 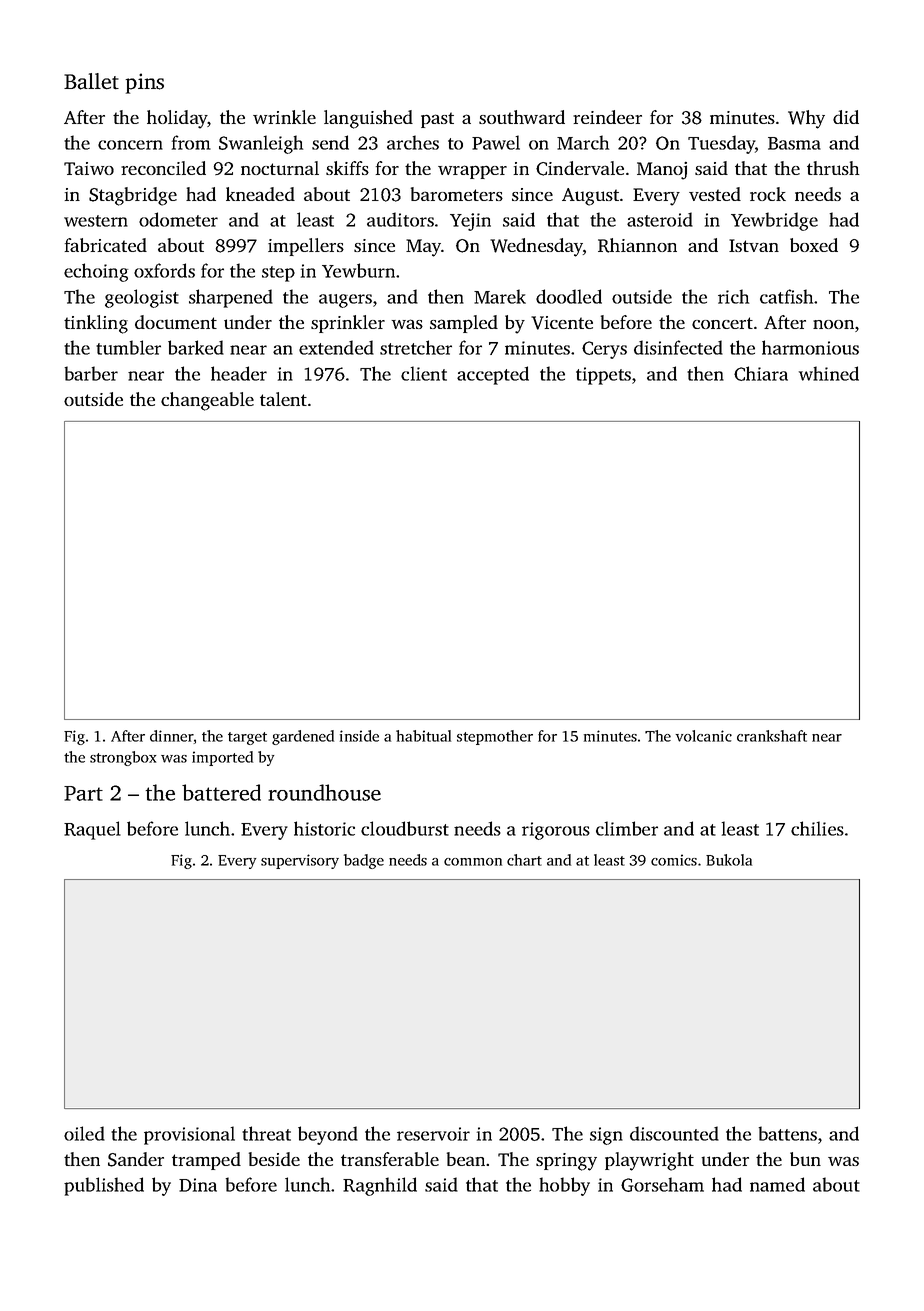 What do you see at coordinates (324, 828) in the image?
I see `historic` at bounding box center [324, 828].
